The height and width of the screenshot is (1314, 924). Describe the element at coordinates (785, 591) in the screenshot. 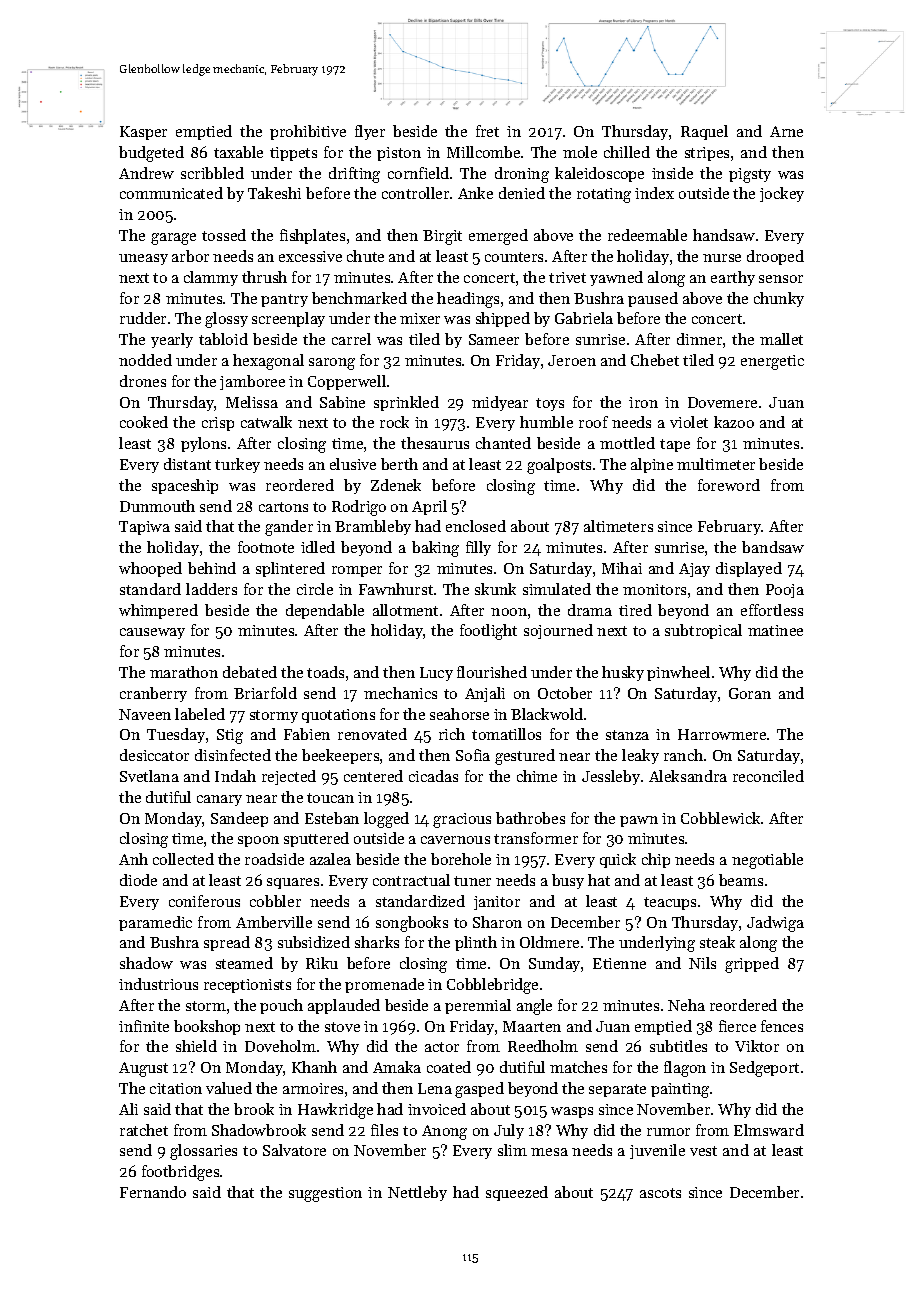

I see `Pooja` at that location.
